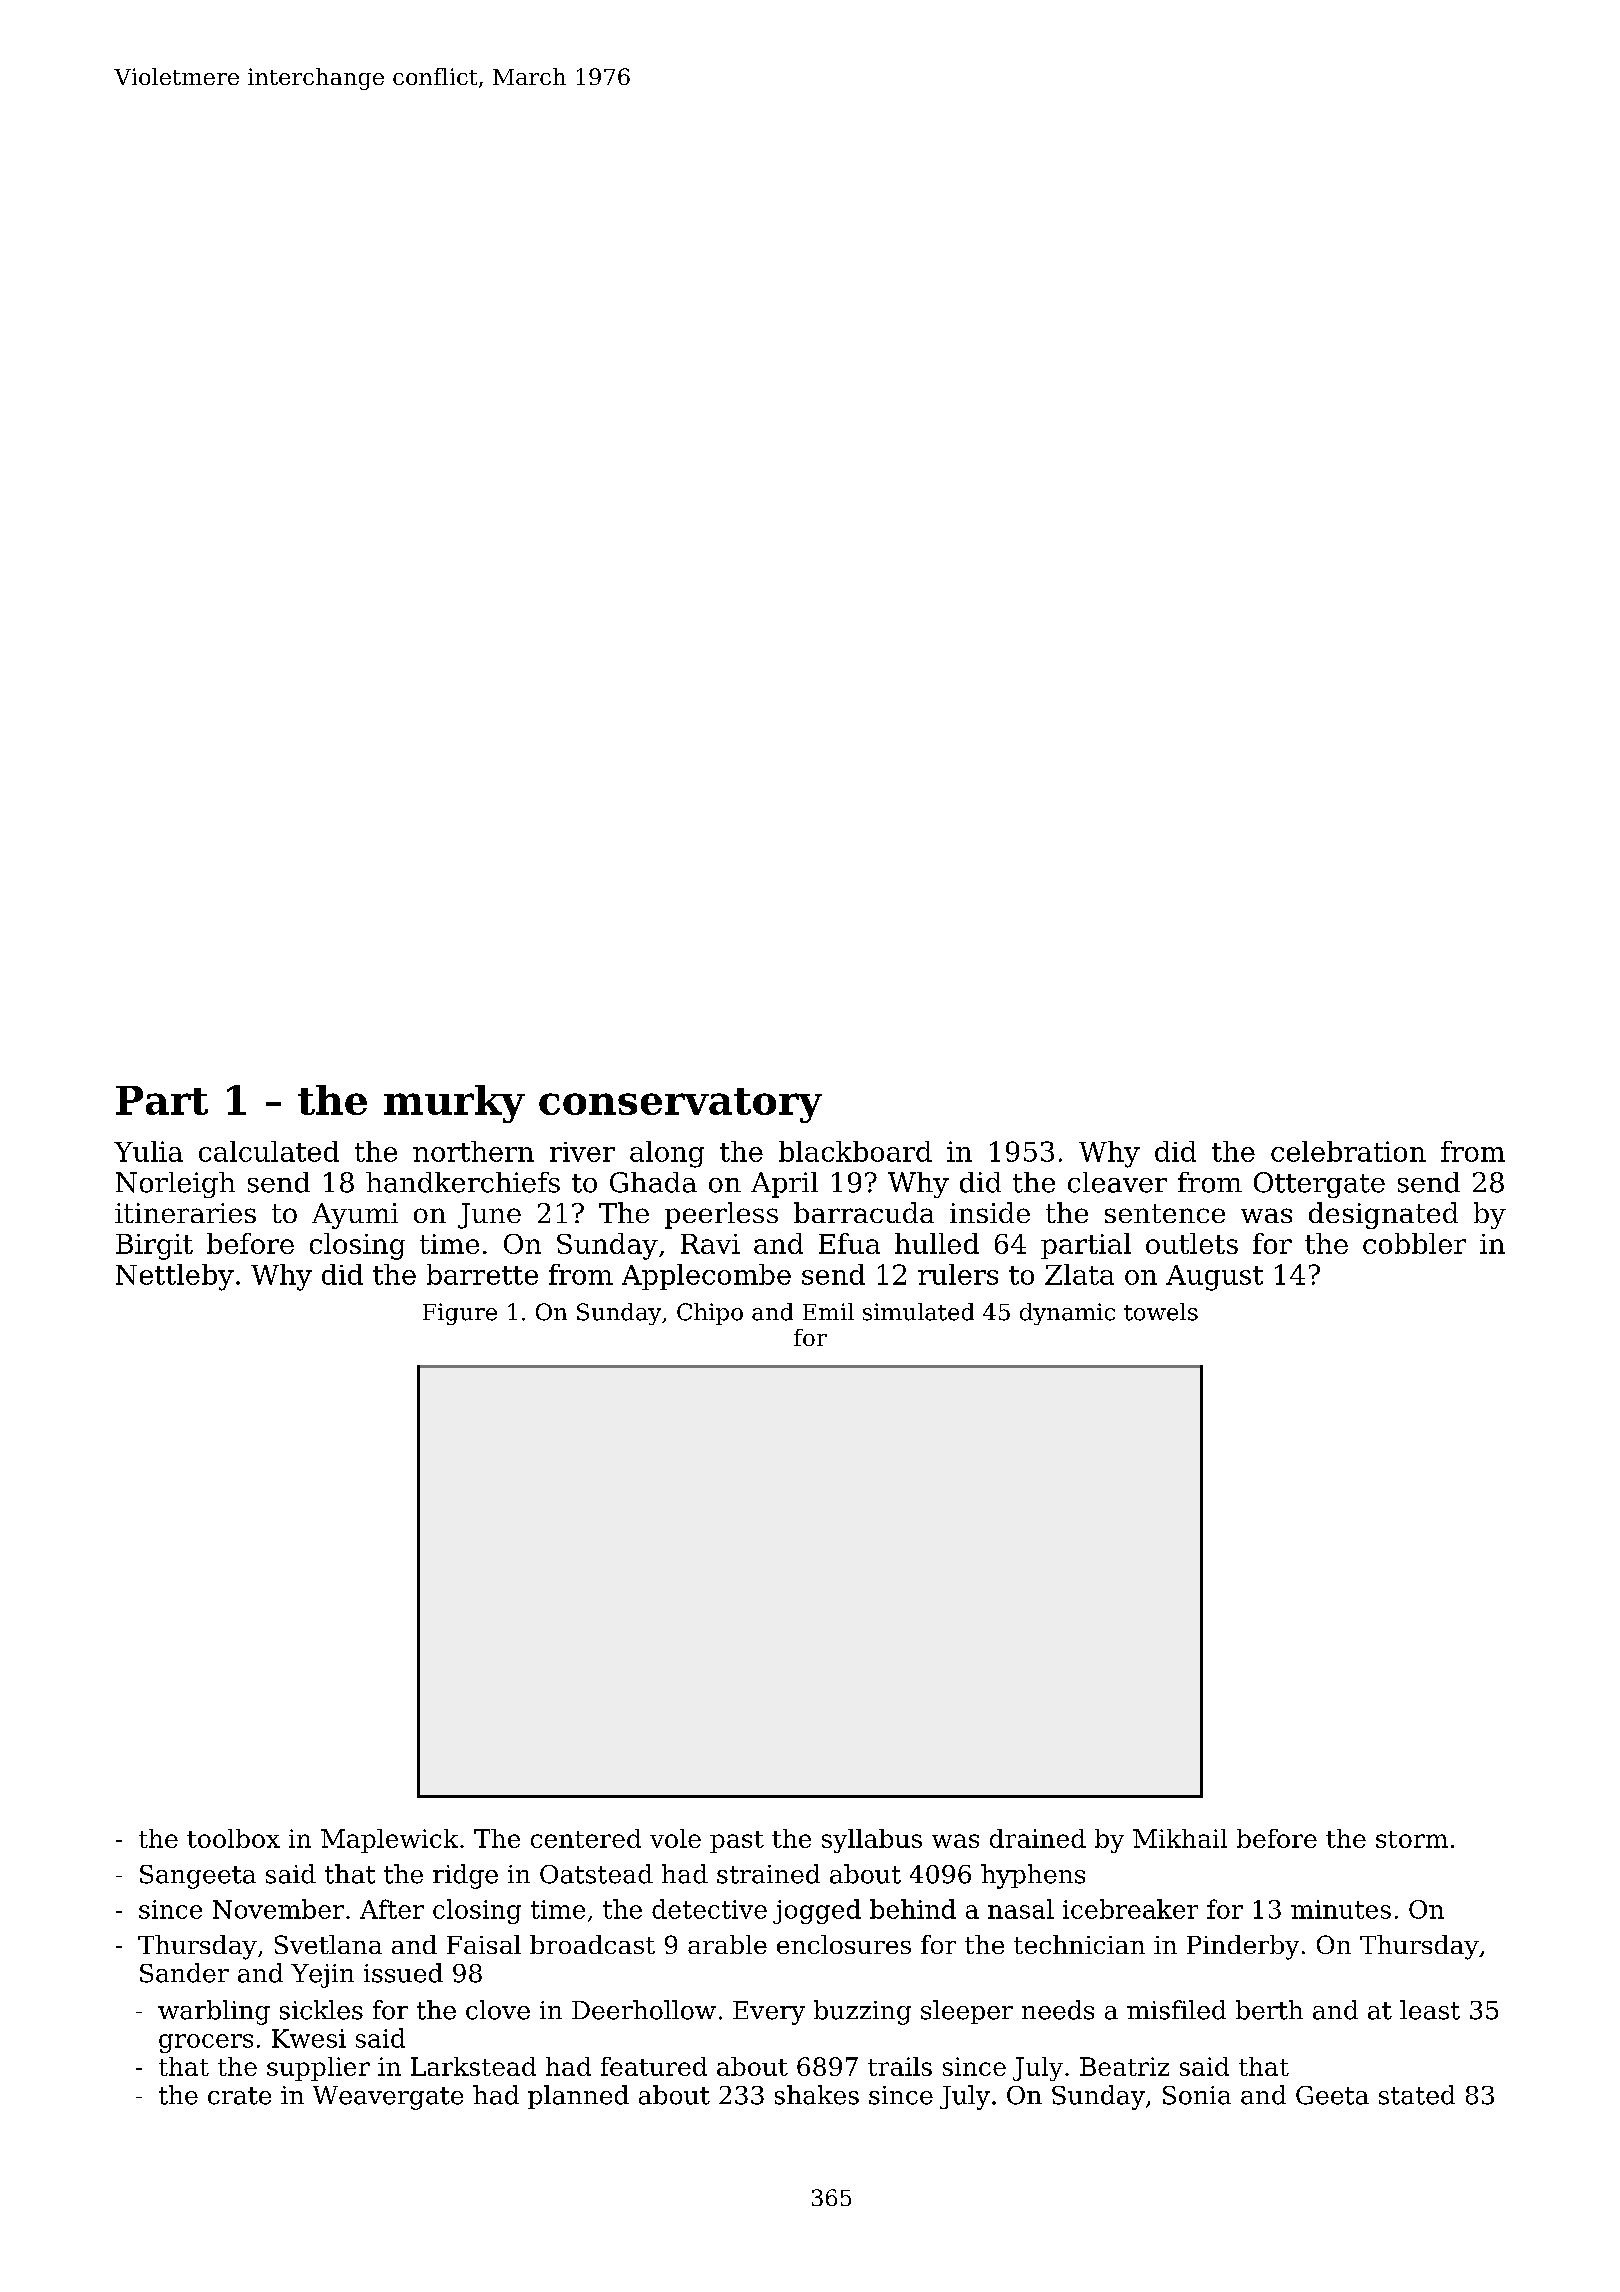  I want to click on August, so click(1214, 1278).
